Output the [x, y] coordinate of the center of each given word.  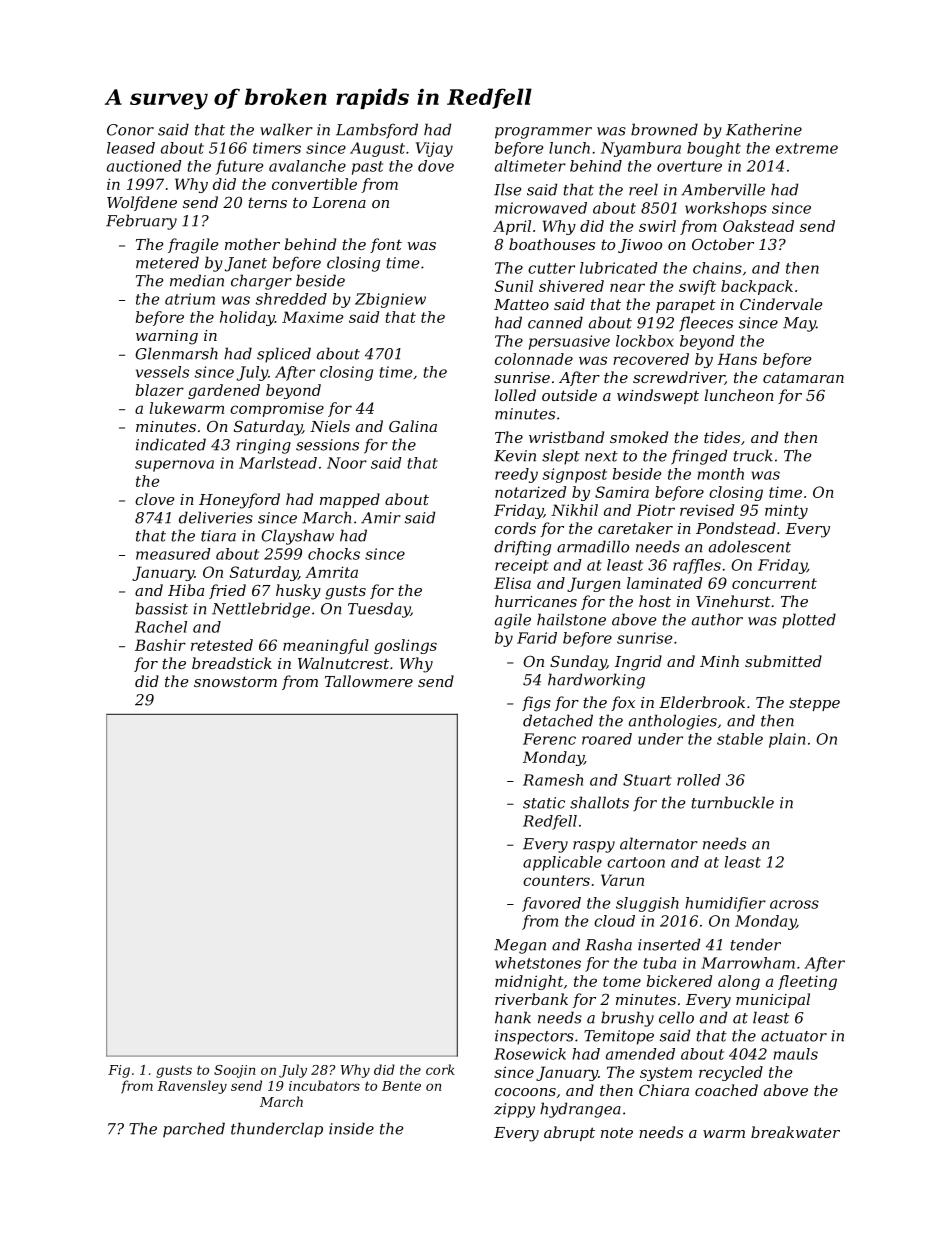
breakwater [795, 1132]
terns [267, 203]
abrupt [569, 1133]
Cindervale [781, 304]
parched [194, 1130]
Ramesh [553, 780]
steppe [814, 704]
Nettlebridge [261, 610]
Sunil [514, 286]
